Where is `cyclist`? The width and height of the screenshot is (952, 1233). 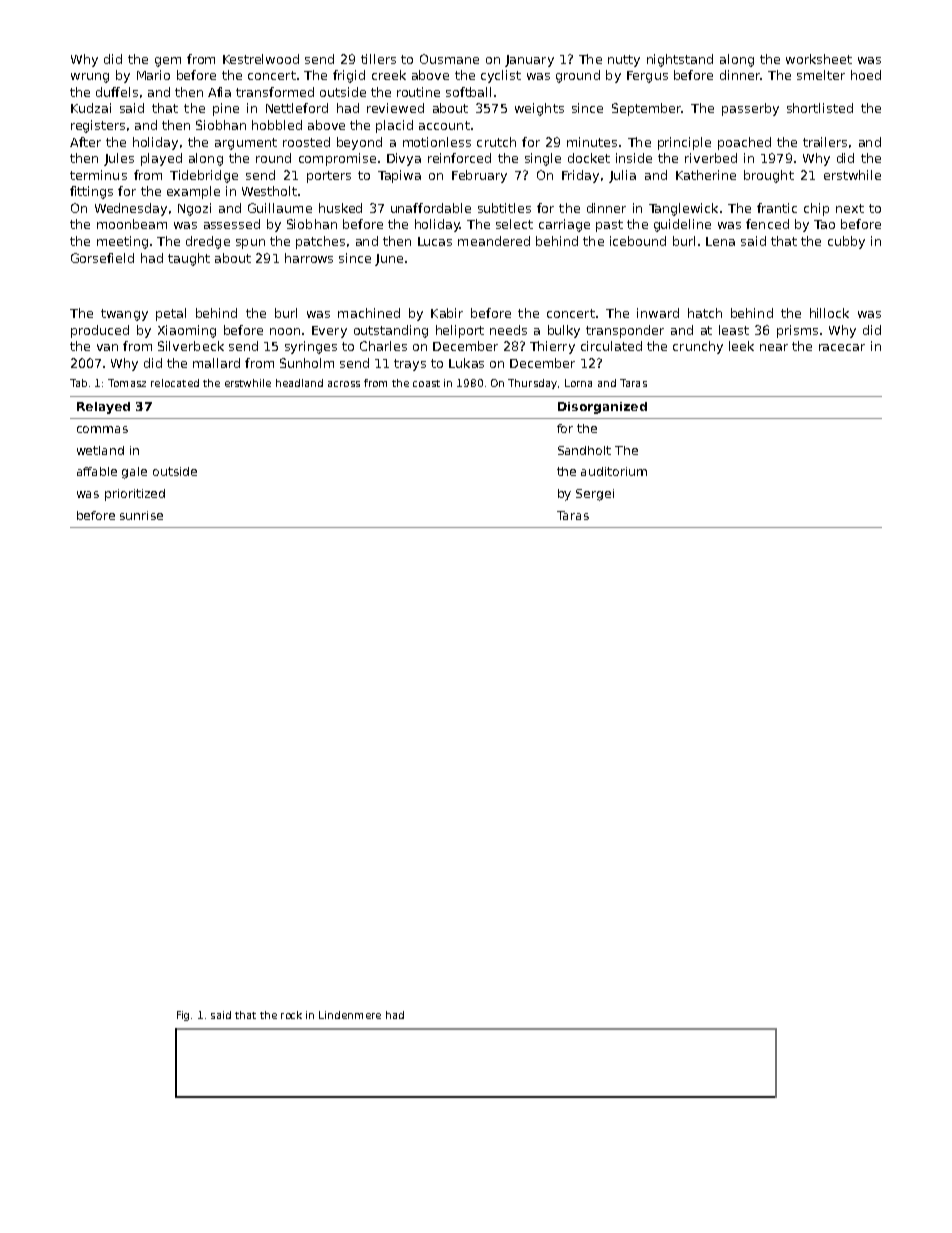
cyclist is located at coordinates (501, 76).
